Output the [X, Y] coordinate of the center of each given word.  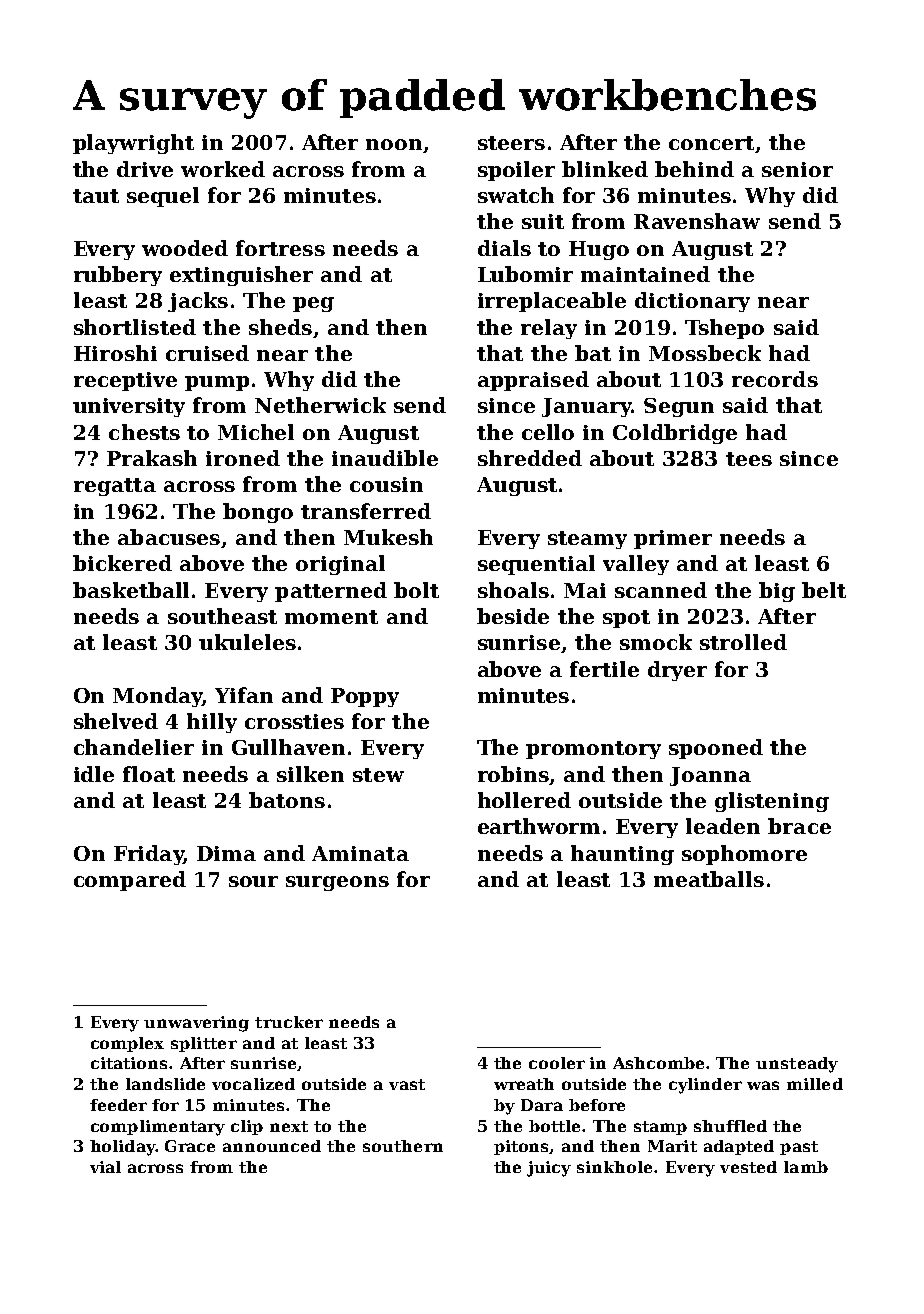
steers [511, 143]
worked [223, 169]
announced [272, 1146]
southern [403, 1146]
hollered [524, 800]
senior [797, 169]
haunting [622, 855]
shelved [116, 721]
